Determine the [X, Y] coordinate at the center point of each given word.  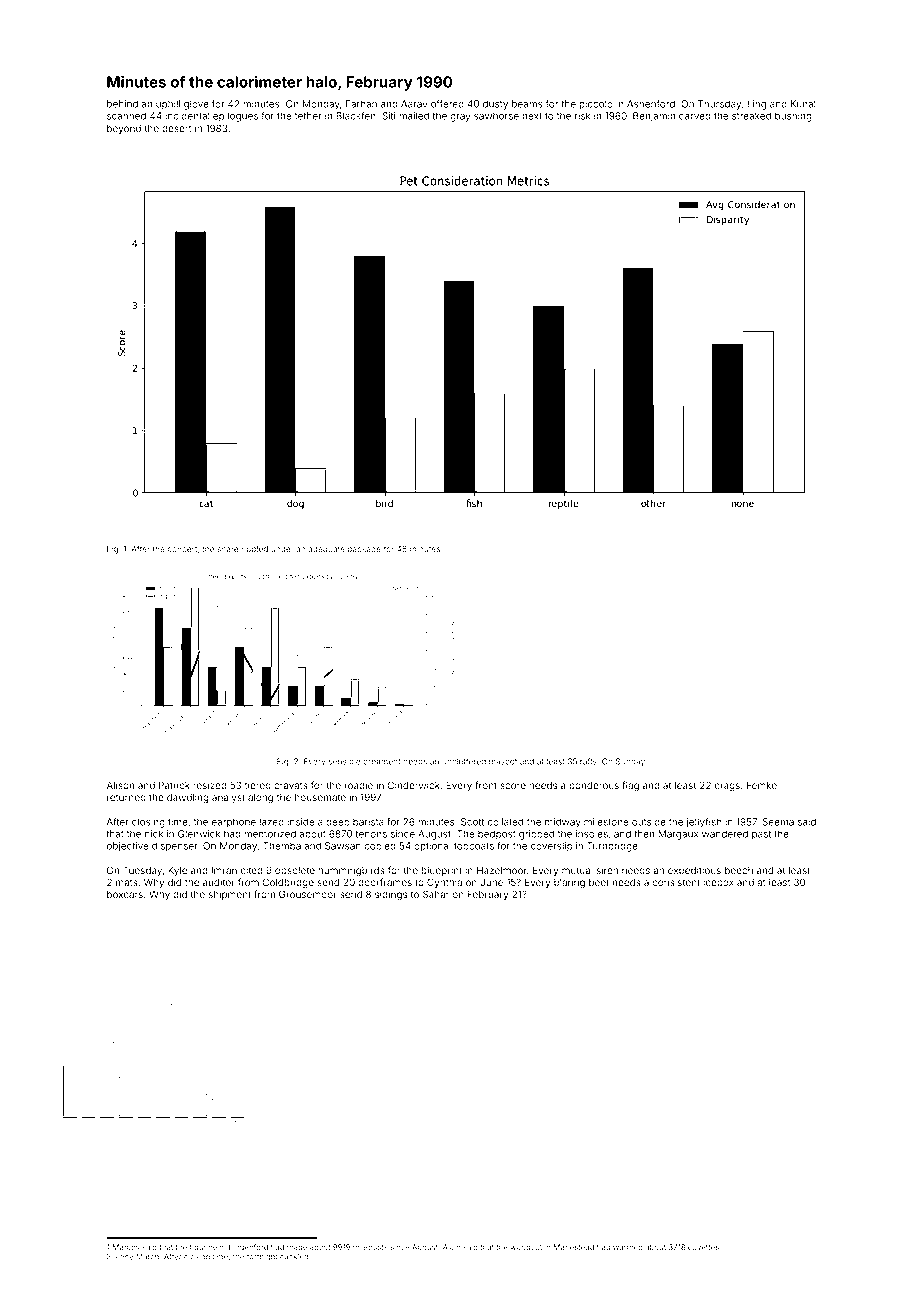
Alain [451, 1247]
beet [599, 882]
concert [182, 549]
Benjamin [654, 117]
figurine [203, 1248]
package [364, 550]
